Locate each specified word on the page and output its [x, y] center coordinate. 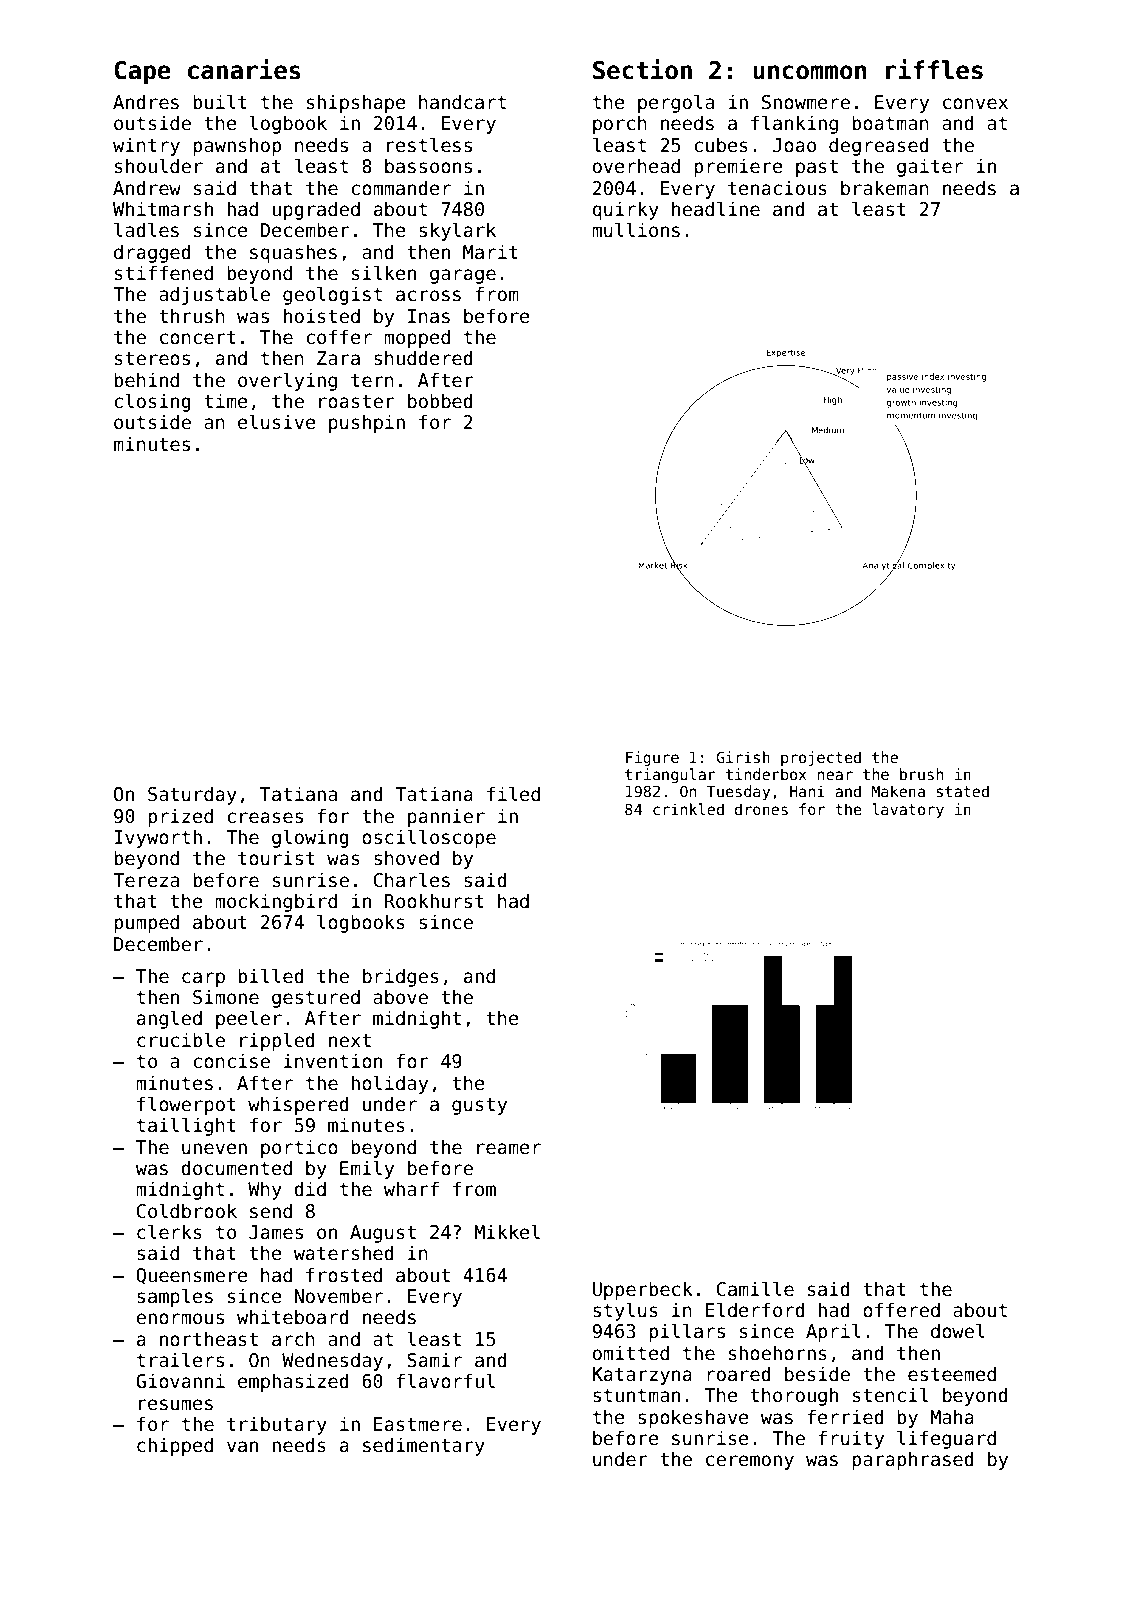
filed [513, 794]
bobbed [440, 401]
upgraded [316, 210]
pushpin [367, 423]
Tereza [146, 880]
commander [401, 188]
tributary [277, 1425]
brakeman [885, 188]
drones [761, 809]
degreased [879, 146]
